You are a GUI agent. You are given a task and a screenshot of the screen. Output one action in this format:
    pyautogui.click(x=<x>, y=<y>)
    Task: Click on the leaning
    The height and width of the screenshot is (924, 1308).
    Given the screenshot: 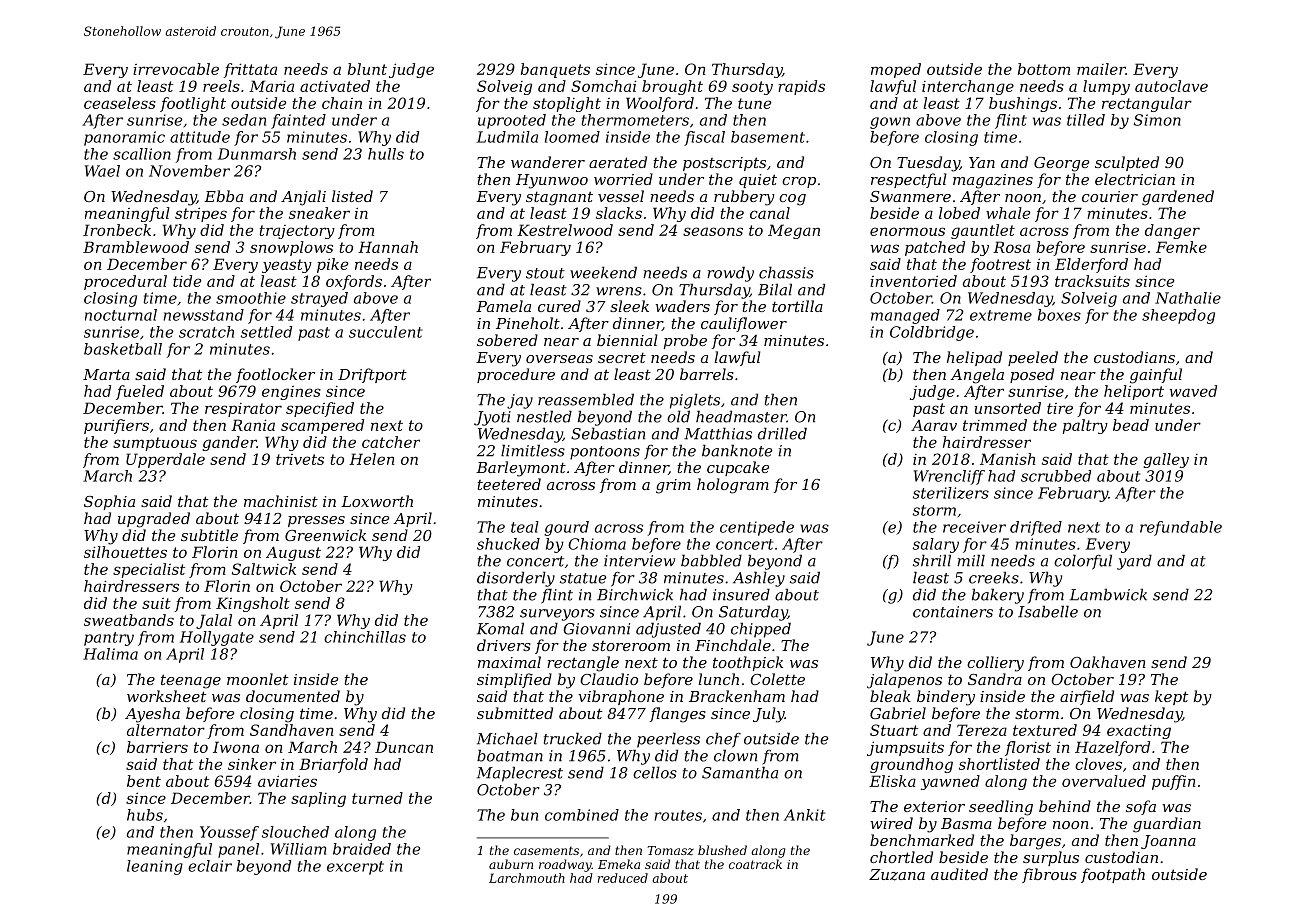 What is the action you would take?
    pyautogui.click(x=155, y=867)
